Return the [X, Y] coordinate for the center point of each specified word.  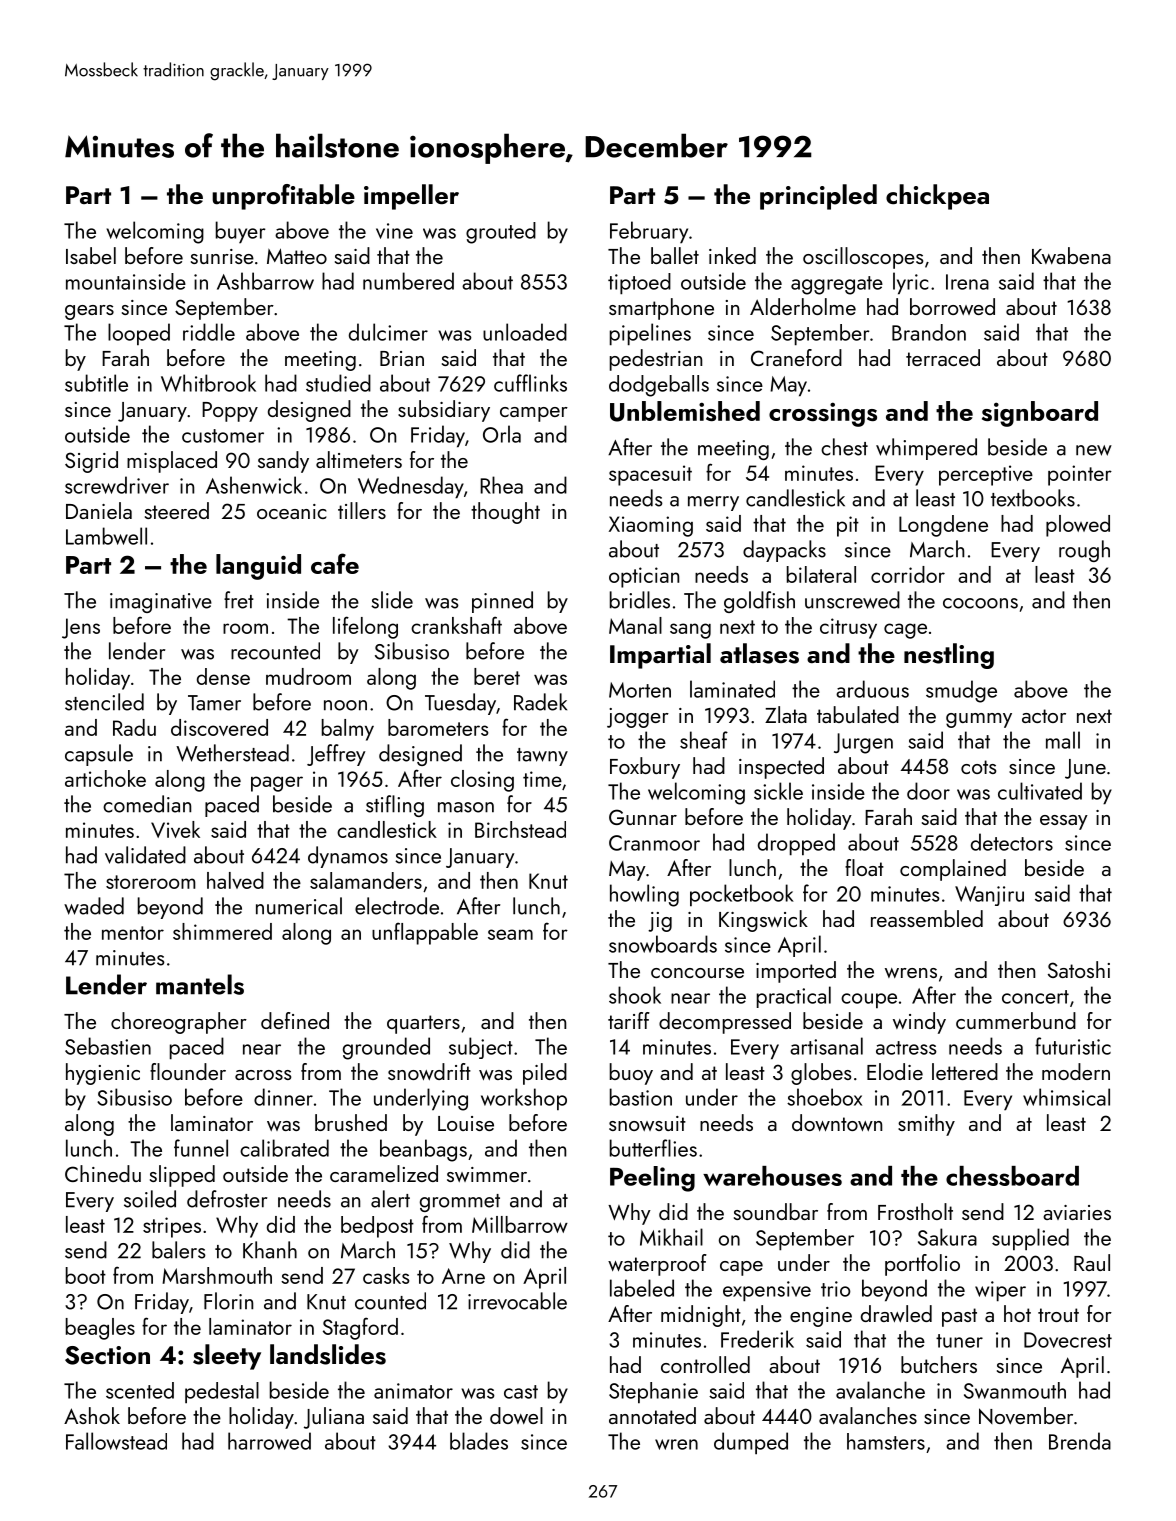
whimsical [1066, 1097]
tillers [362, 510]
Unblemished [685, 411]
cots [978, 767]
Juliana [334, 1418]
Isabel [91, 255]
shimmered [222, 931]
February [649, 232]
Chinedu [103, 1173]
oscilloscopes [863, 258]
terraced [943, 357]
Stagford [360, 1328]
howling [644, 895]
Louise [466, 1123]
